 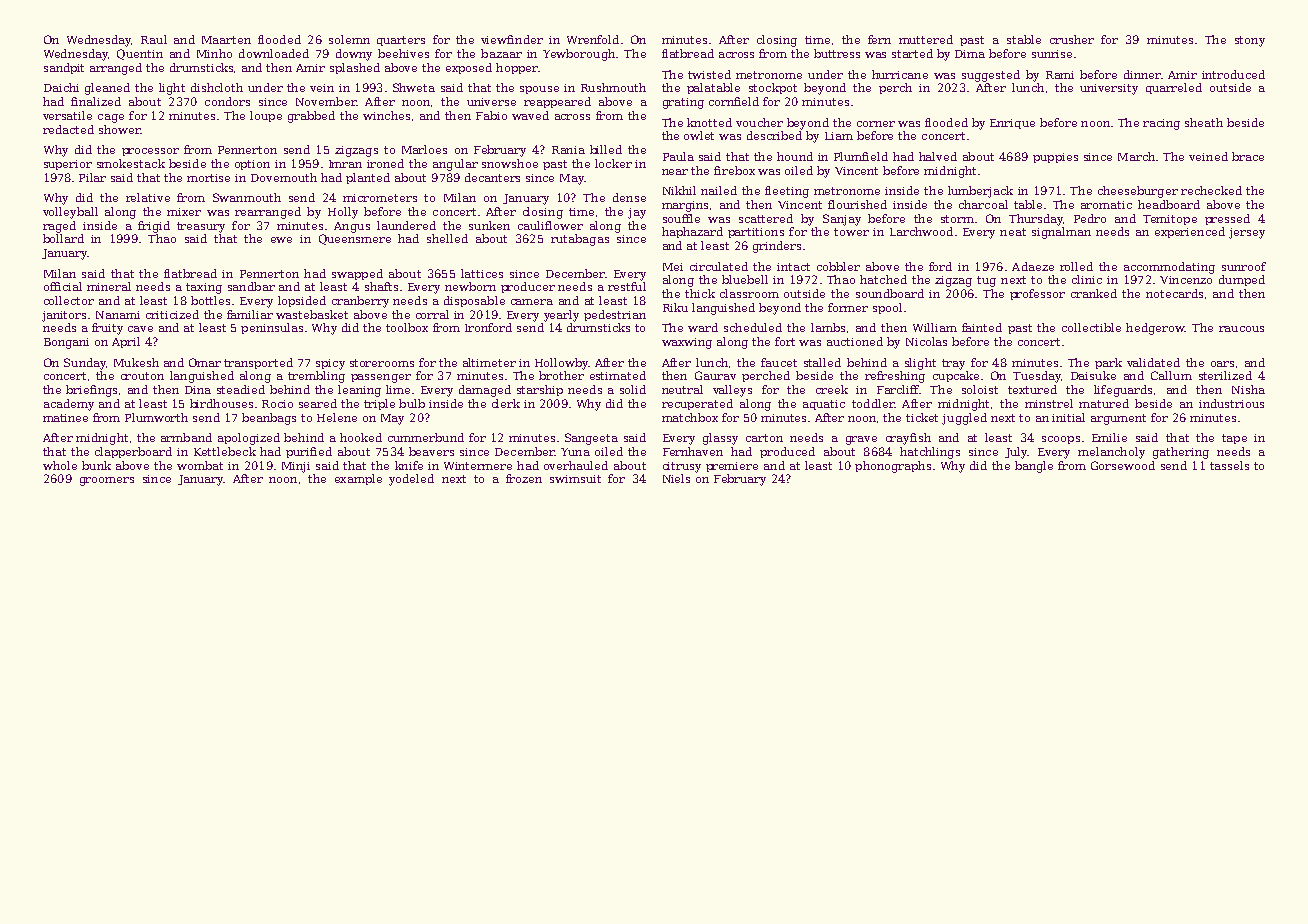 What do you see at coordinates (568, 150) in the image?
I see `Rania` at bounding box center [568, 150].
